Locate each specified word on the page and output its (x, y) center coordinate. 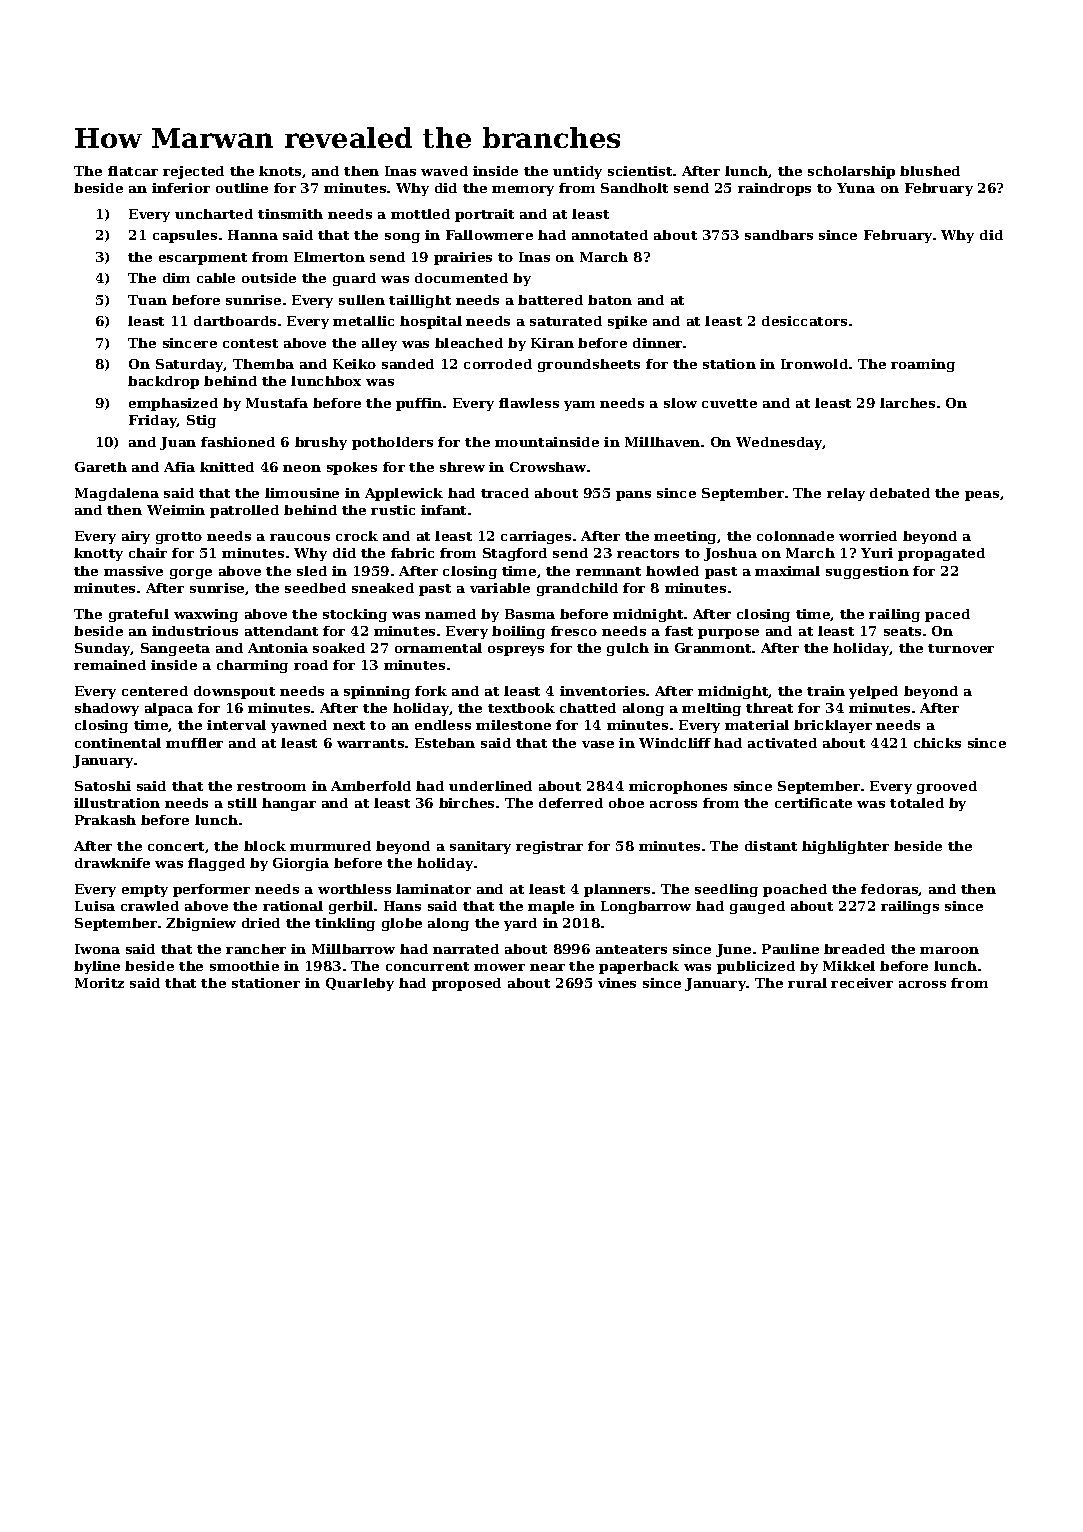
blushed (930, 171)
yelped (873, 692)
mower (499, 967)
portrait (484, 215)
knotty (98, 554)
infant (443, 510)
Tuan (147, 300)
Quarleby (360, 984)
